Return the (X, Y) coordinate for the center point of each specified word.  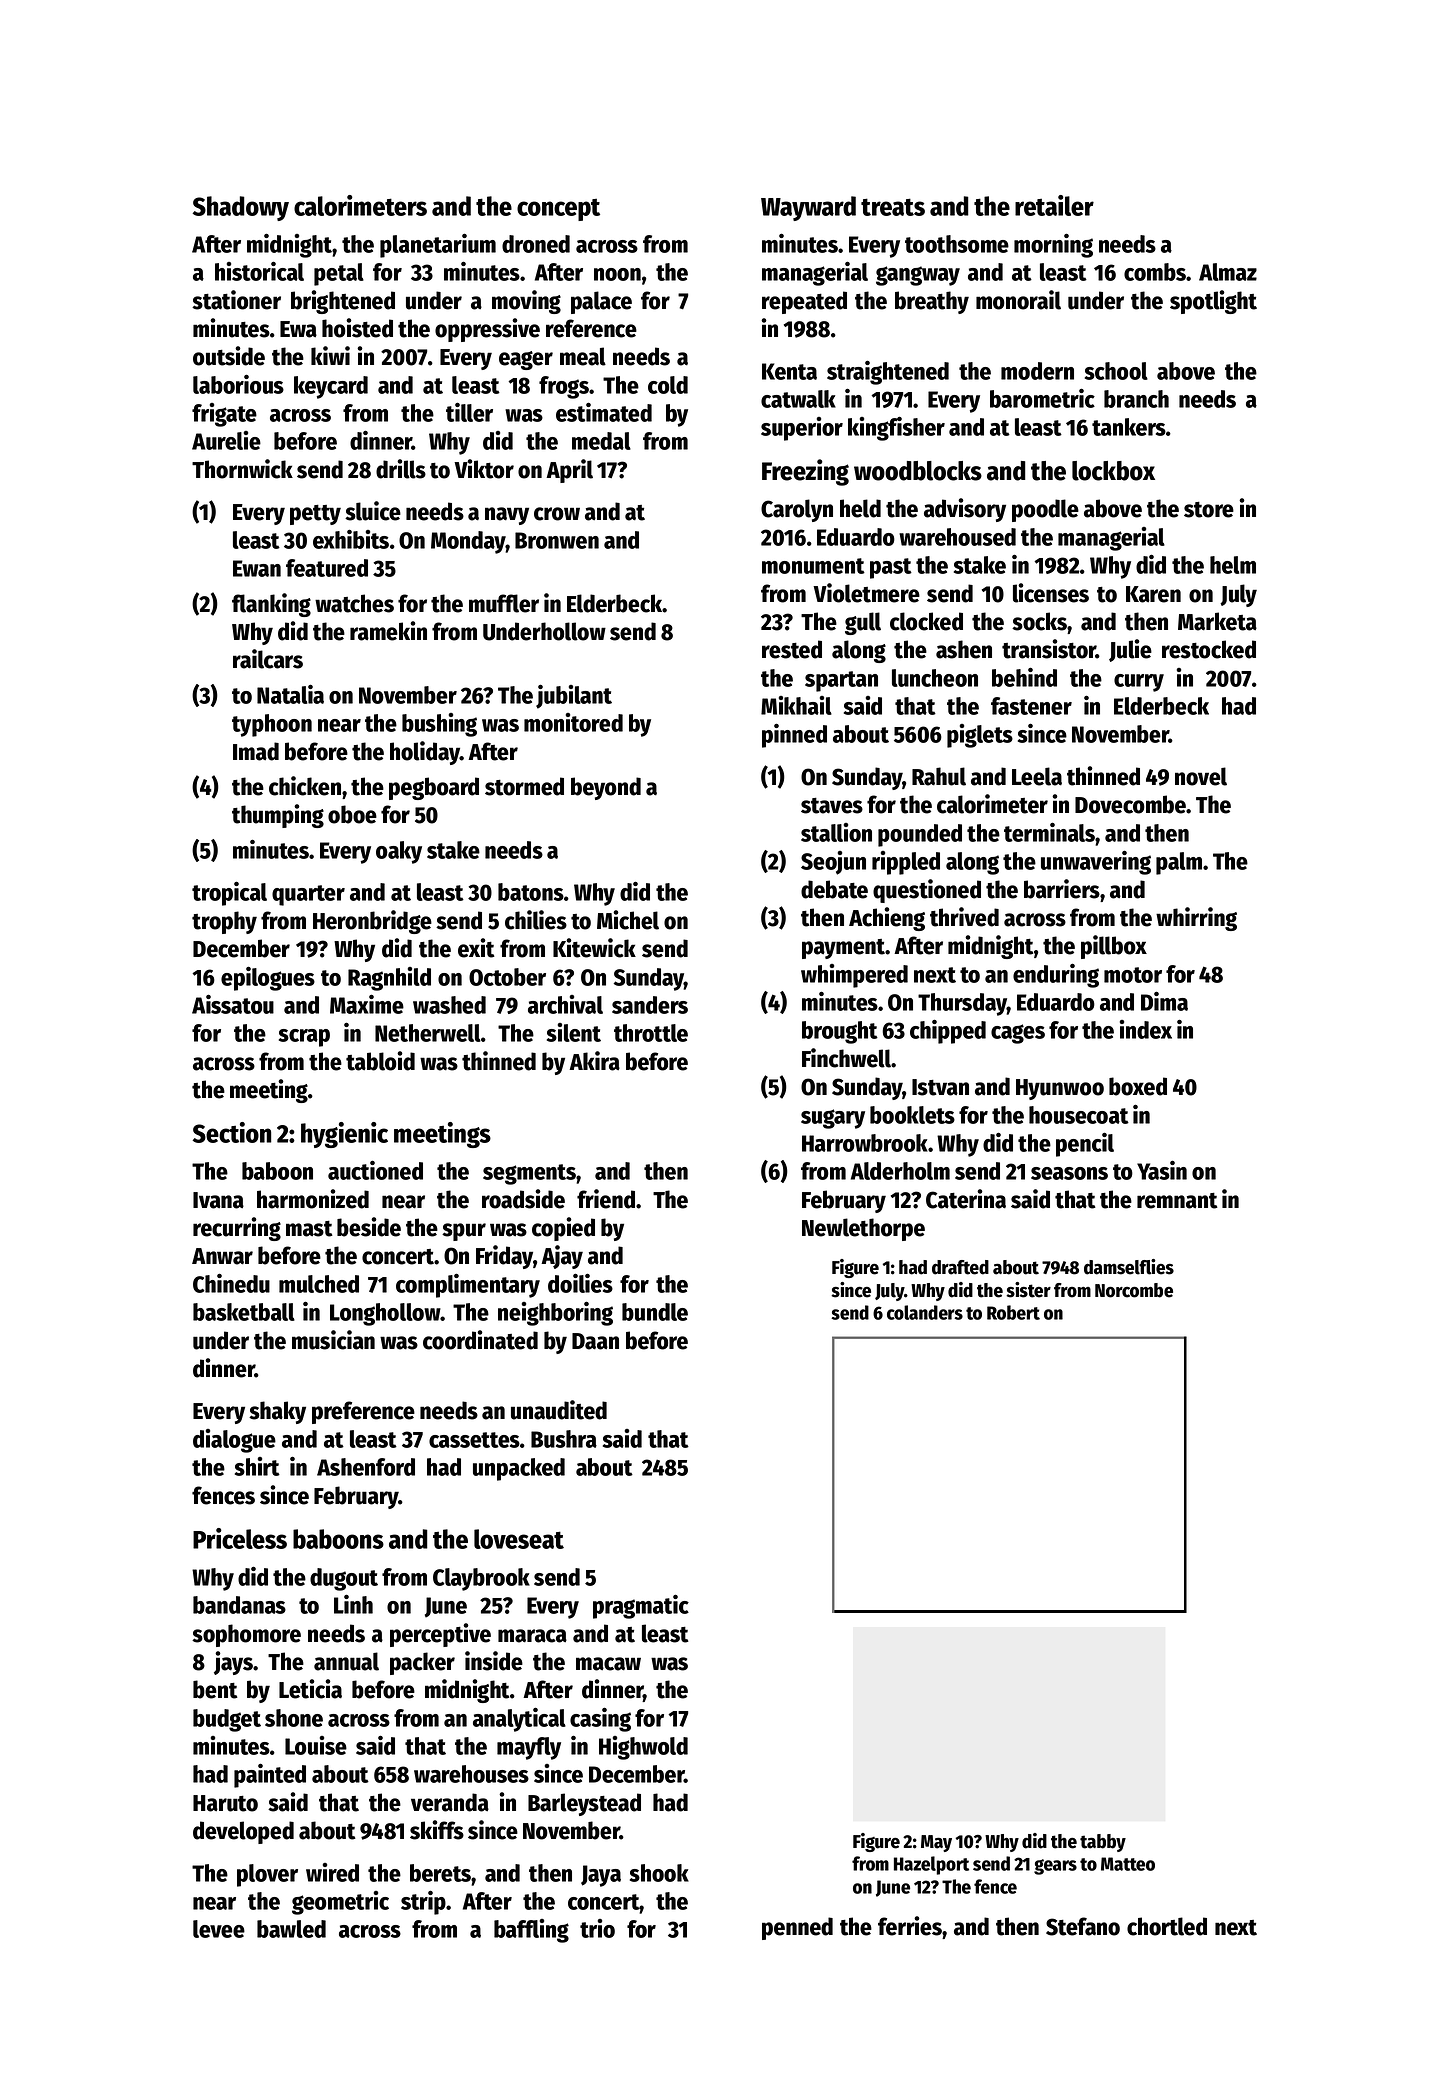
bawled (291, 1929)
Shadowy (240, 208)
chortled (1167, 1926)
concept (558, 210)
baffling (531, 1931)
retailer (1054, 205)
